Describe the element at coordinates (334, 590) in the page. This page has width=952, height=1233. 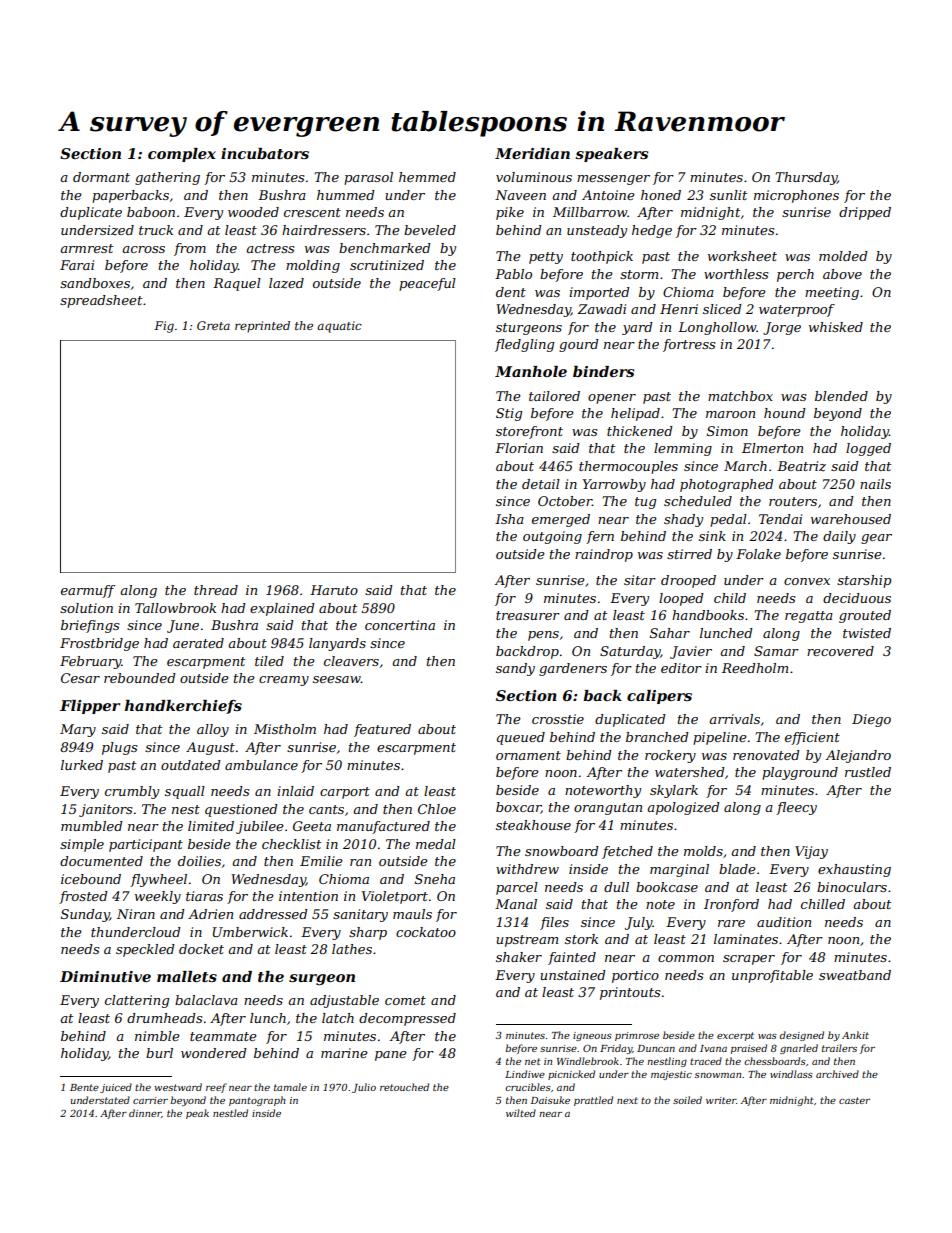
I see `Haruto` at that location.
